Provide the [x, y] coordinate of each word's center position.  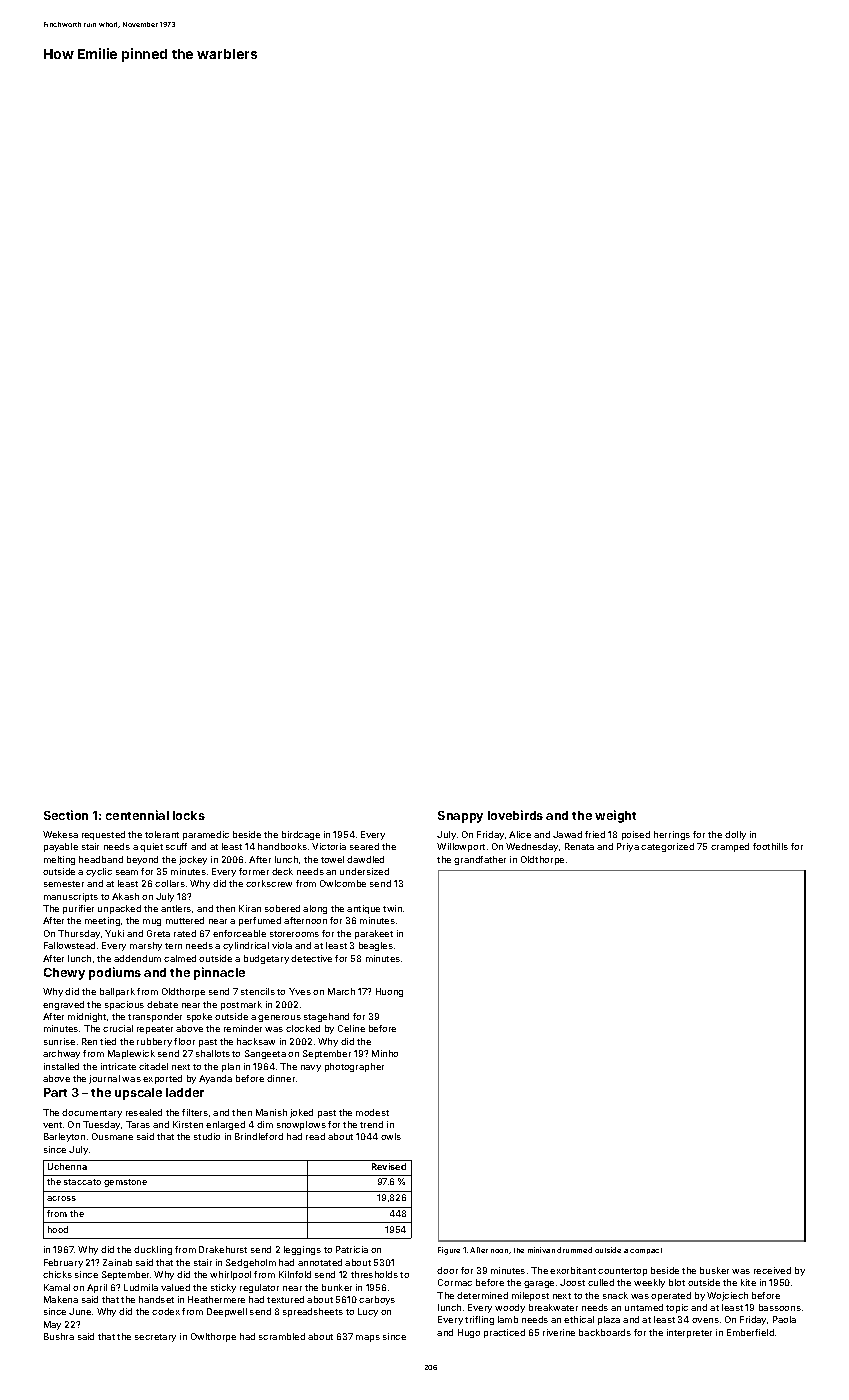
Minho [385, 1053]
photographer [354, 1067]
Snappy [460, 817]
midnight [87, 1017]
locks [189, 815]
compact [646, 1251]
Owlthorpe [213, 1337]
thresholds [374, 1274]
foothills [770, 846]
